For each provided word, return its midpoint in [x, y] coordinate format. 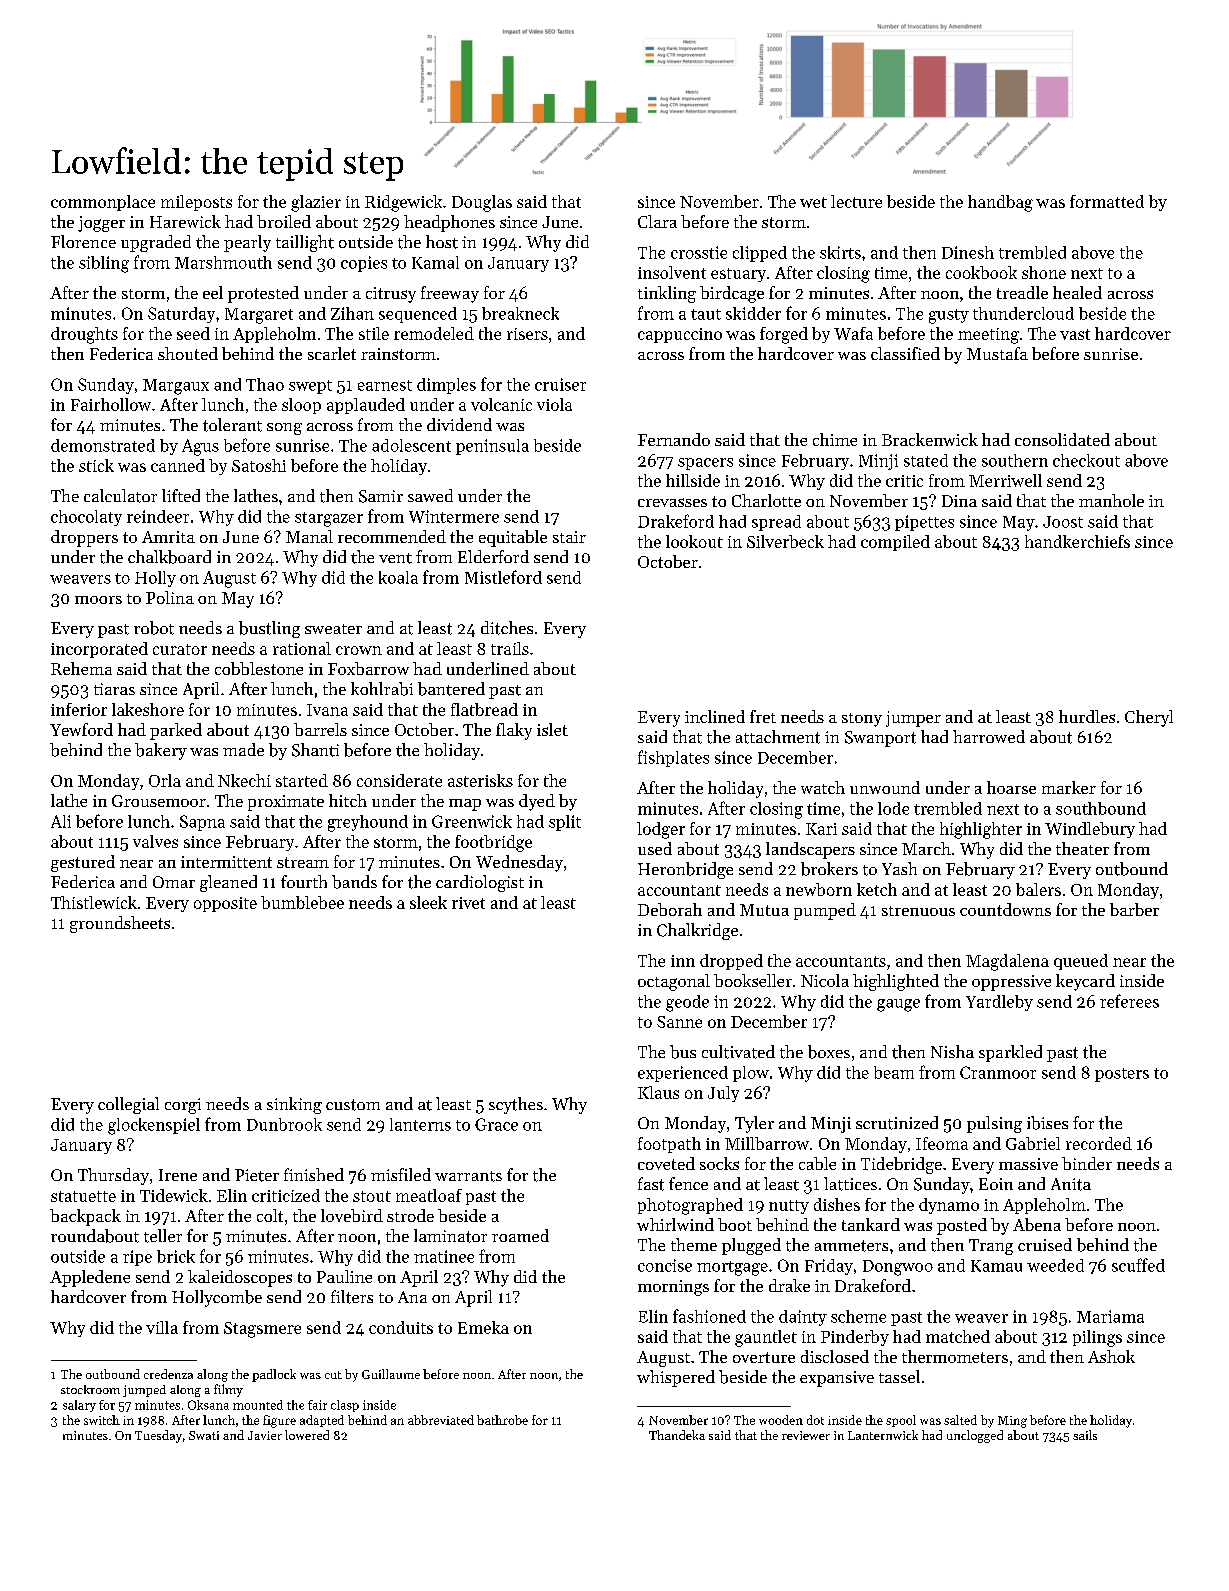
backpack [85, 1217]
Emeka [483, 1327]
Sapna [202, 823]
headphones [449, 223]
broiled [284, 221]
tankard [871, 1224]
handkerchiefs [1077, 541]
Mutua [764, 910]
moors [98, 600]
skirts [840, 252]
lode [893, 808]
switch [102, 1420]
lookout [694, 541]
